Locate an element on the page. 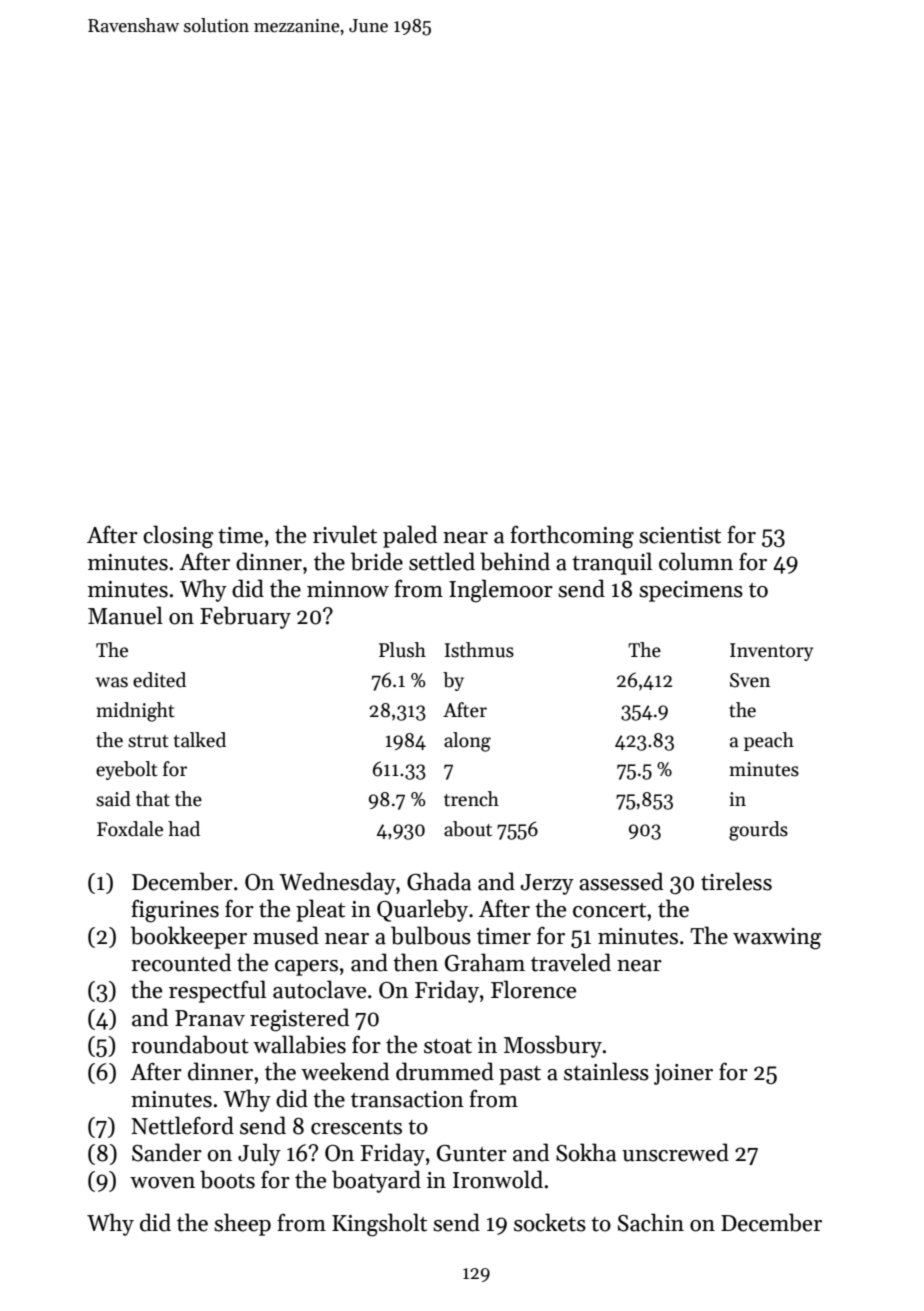 This page has height=1311, width=924. respectful is located at coordinates (217, 991).
